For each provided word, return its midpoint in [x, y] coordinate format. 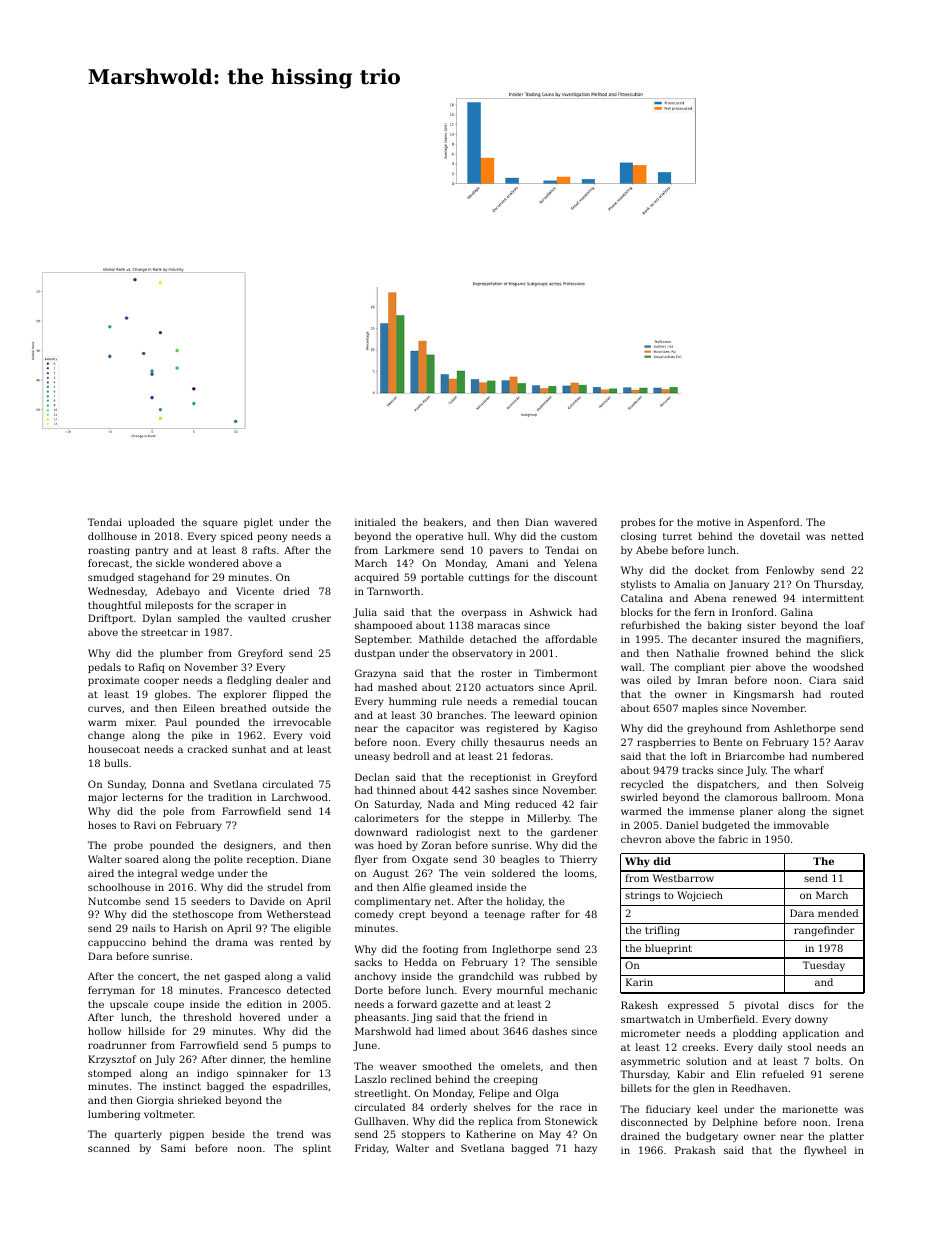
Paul [176, 722]
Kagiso [580, 729]
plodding [755, 1034]
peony [272, 538]
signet [848, 812]
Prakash [695, 1150]
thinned [396, 790]
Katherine [491, 1134]
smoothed [447, 1066]
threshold [208, 1017]
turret [677, 536]
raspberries [666, 743]
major [103, 798]
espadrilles [300, 1087]
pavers [506, 552]
